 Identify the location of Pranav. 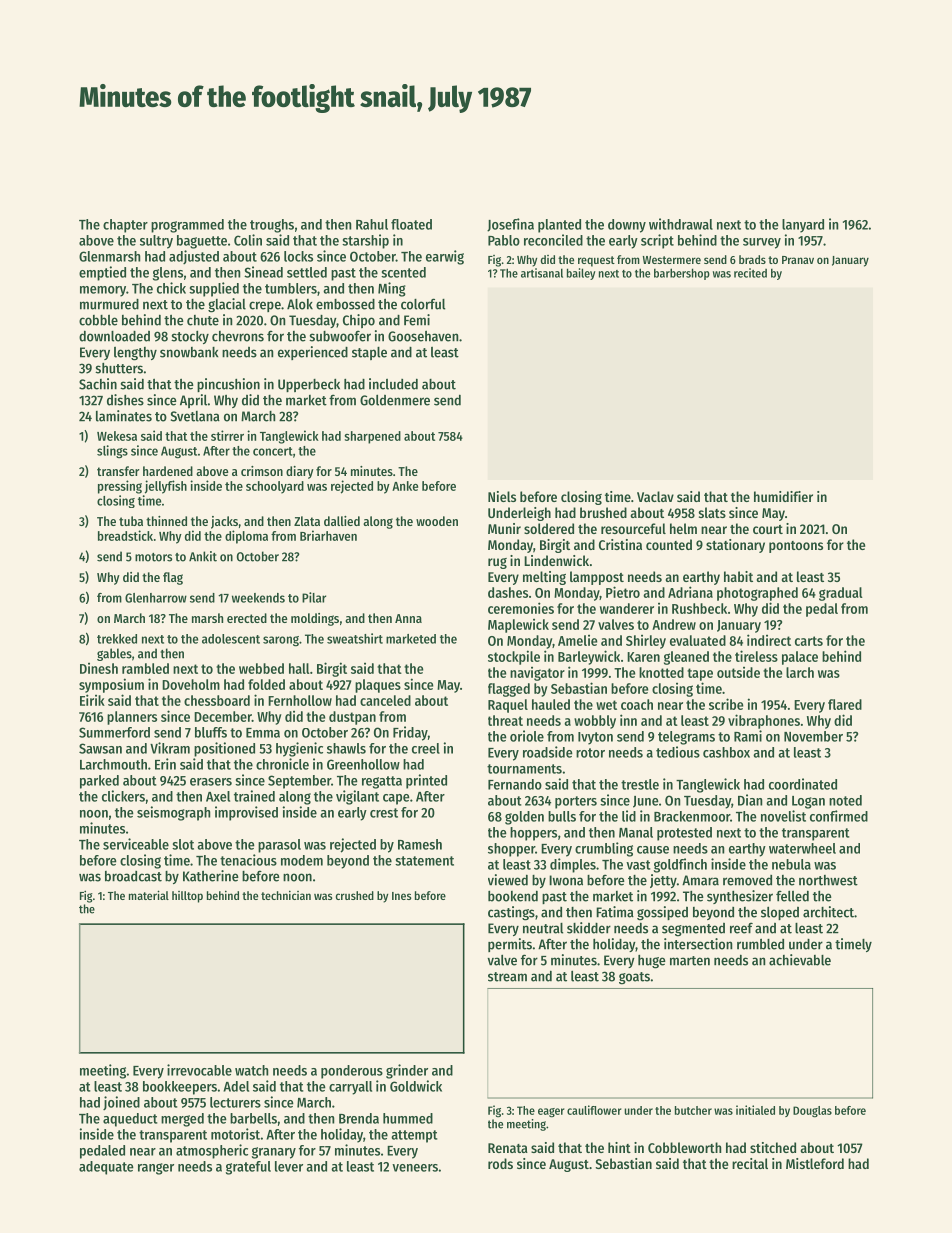
(798, 260).
